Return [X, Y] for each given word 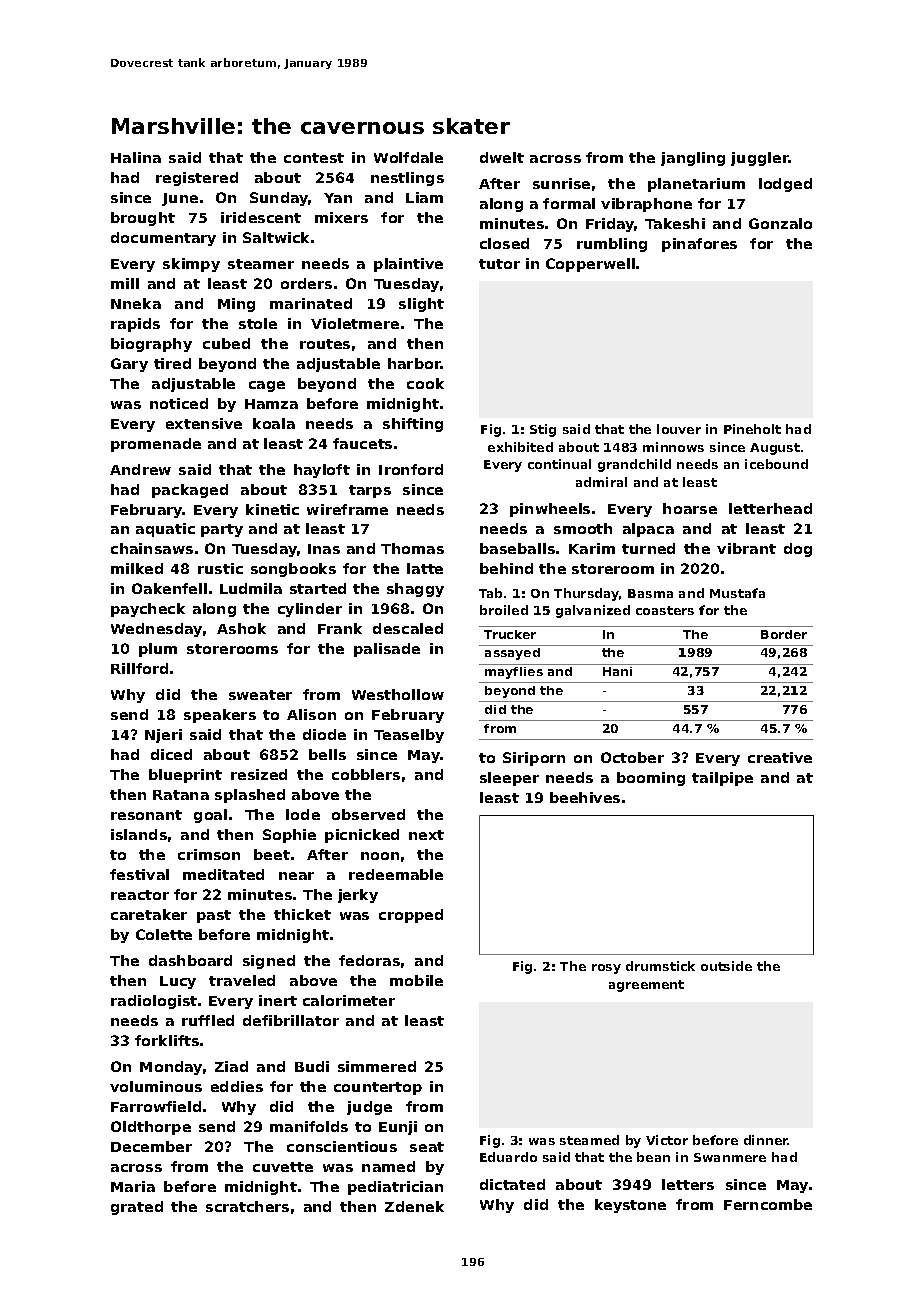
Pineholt [752, 429]
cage [267, 386]
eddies [237, 1086]
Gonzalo [780, 223]
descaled [408, 628]
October [632, 757]
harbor [414, 363]
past [214, 916]
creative [780, 757]
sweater [260, 695]
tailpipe [722, 779]
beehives [585, 797]
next [426, 835]
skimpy [191, 265]
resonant [146, 815]
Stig [543, 430]
